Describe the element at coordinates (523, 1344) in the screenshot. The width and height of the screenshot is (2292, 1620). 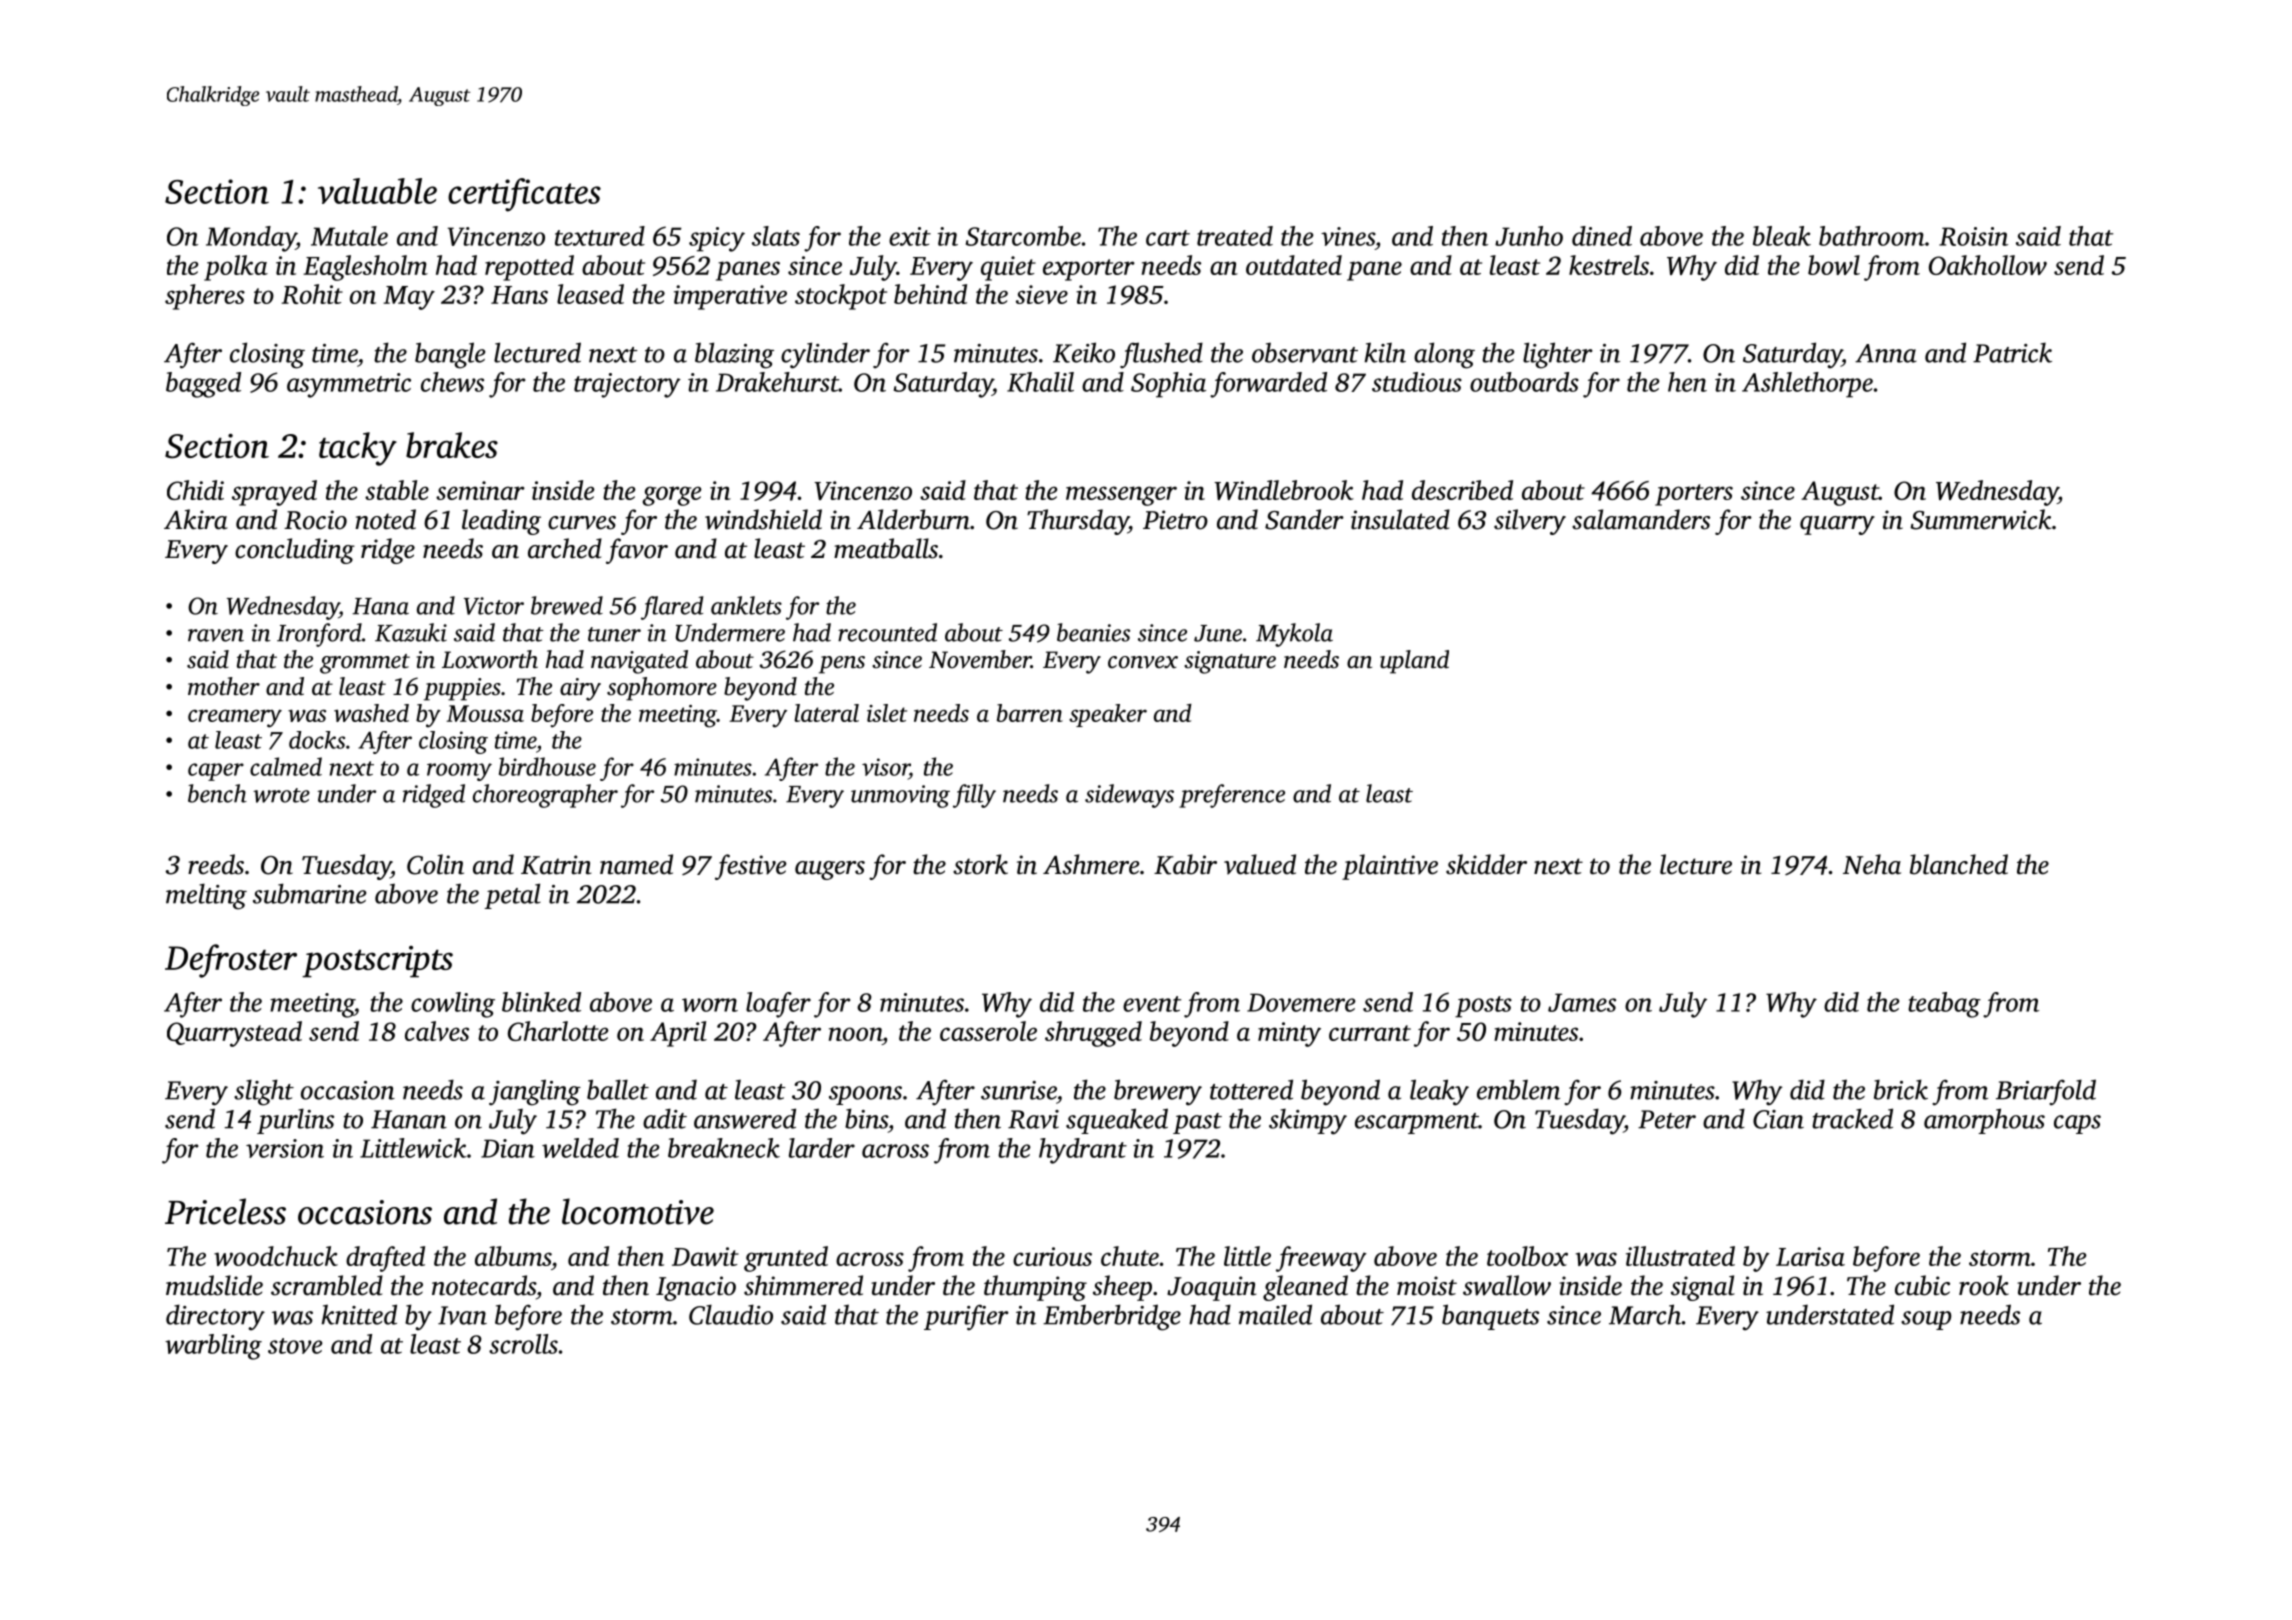
I see `scrolls` at that location.
